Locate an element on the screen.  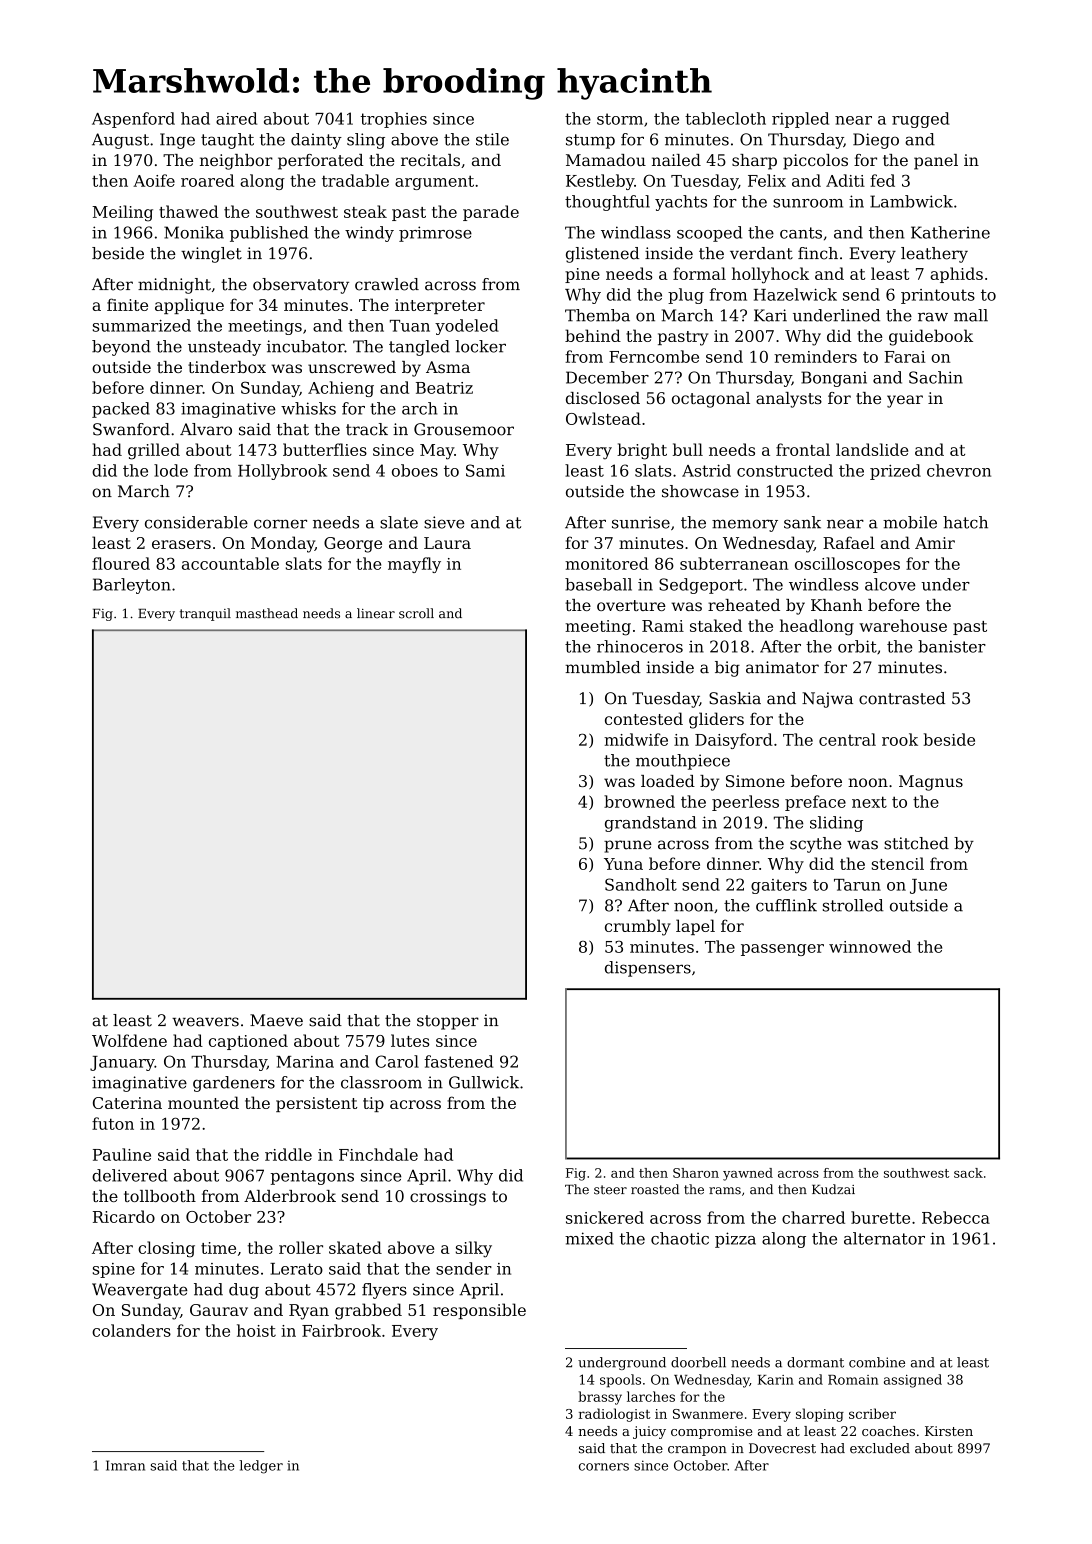
mounted is located at coordinates (203, 1102).
